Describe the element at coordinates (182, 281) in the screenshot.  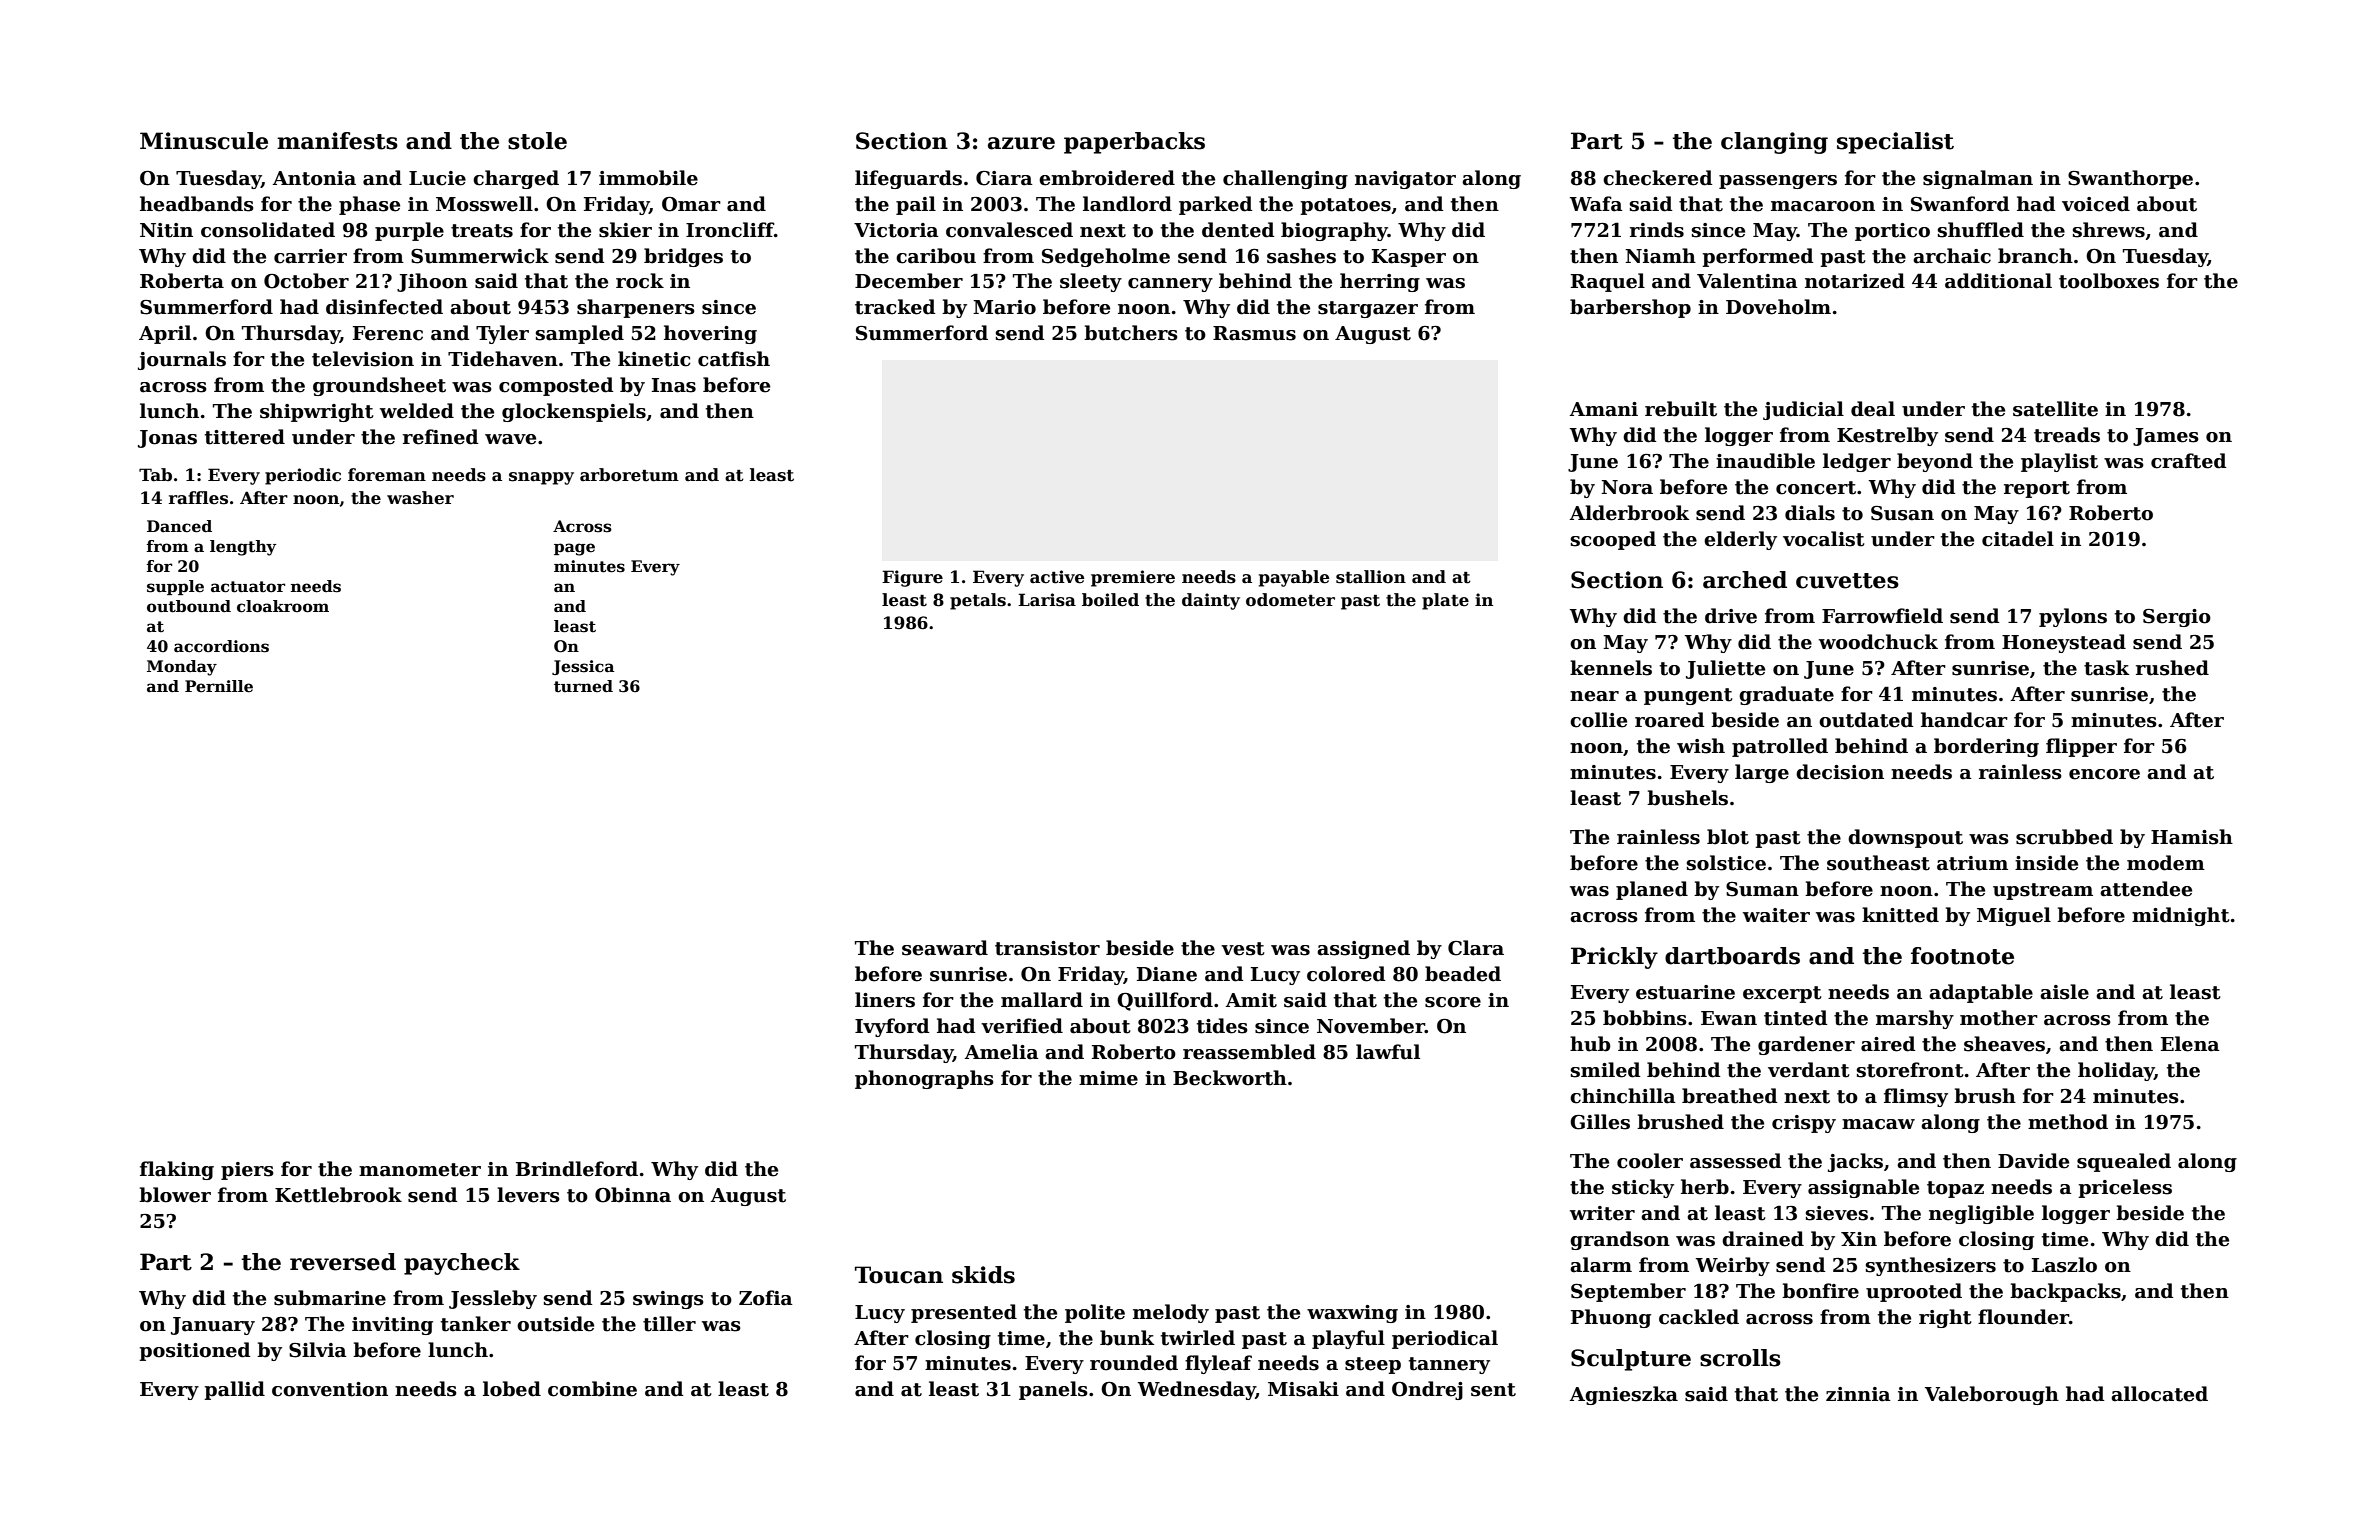
I see `Roberta` at that location.
